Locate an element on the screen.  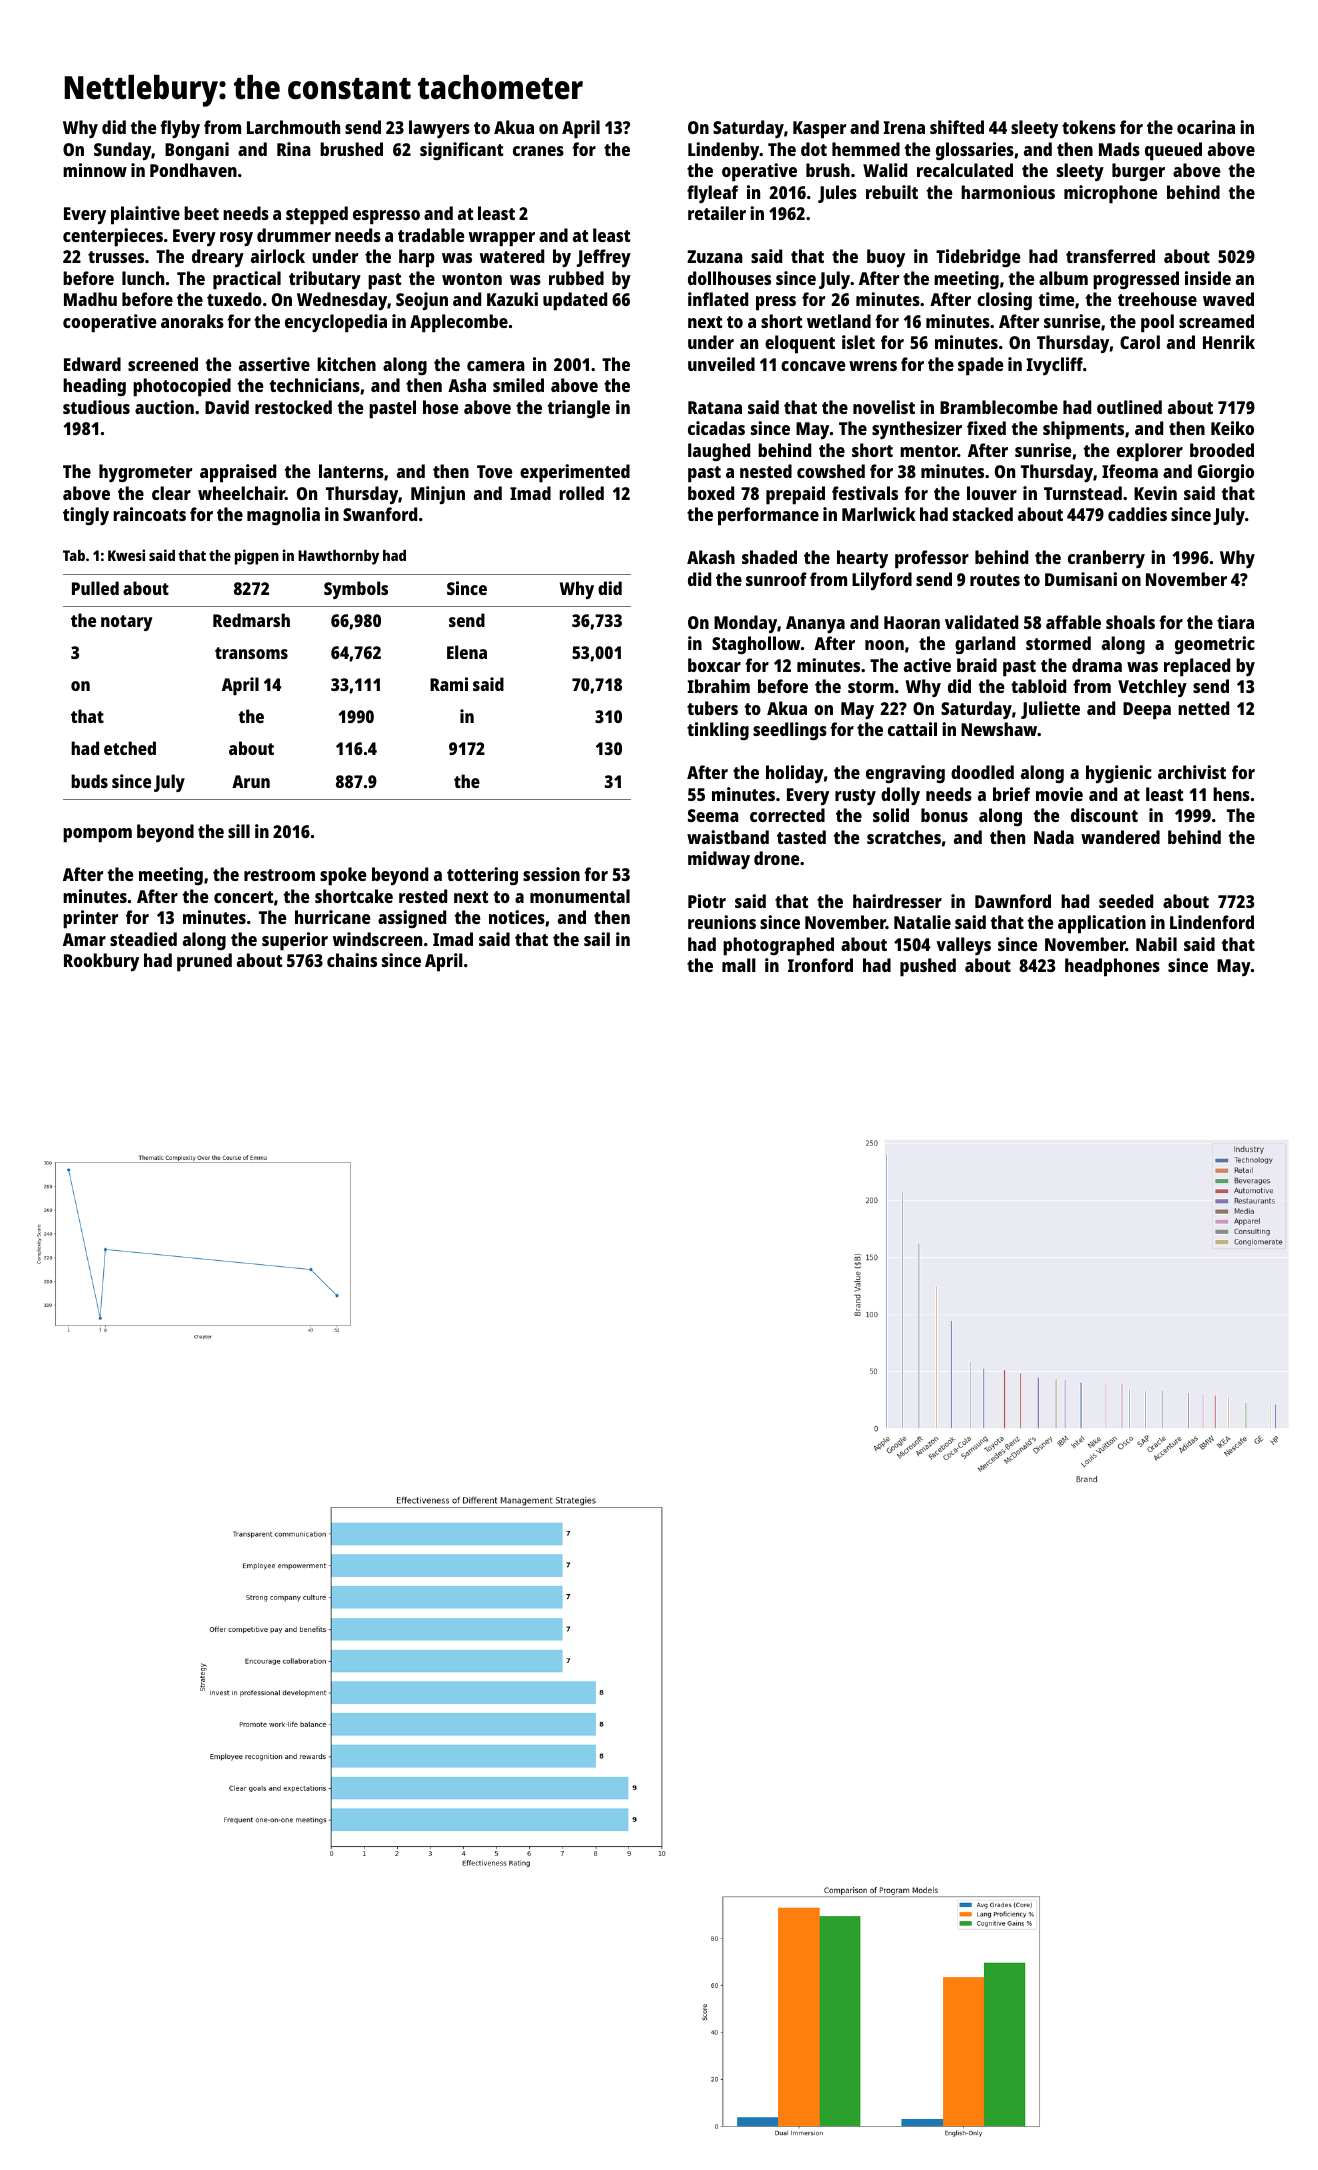
updated is located at coordinates (575, 301).
